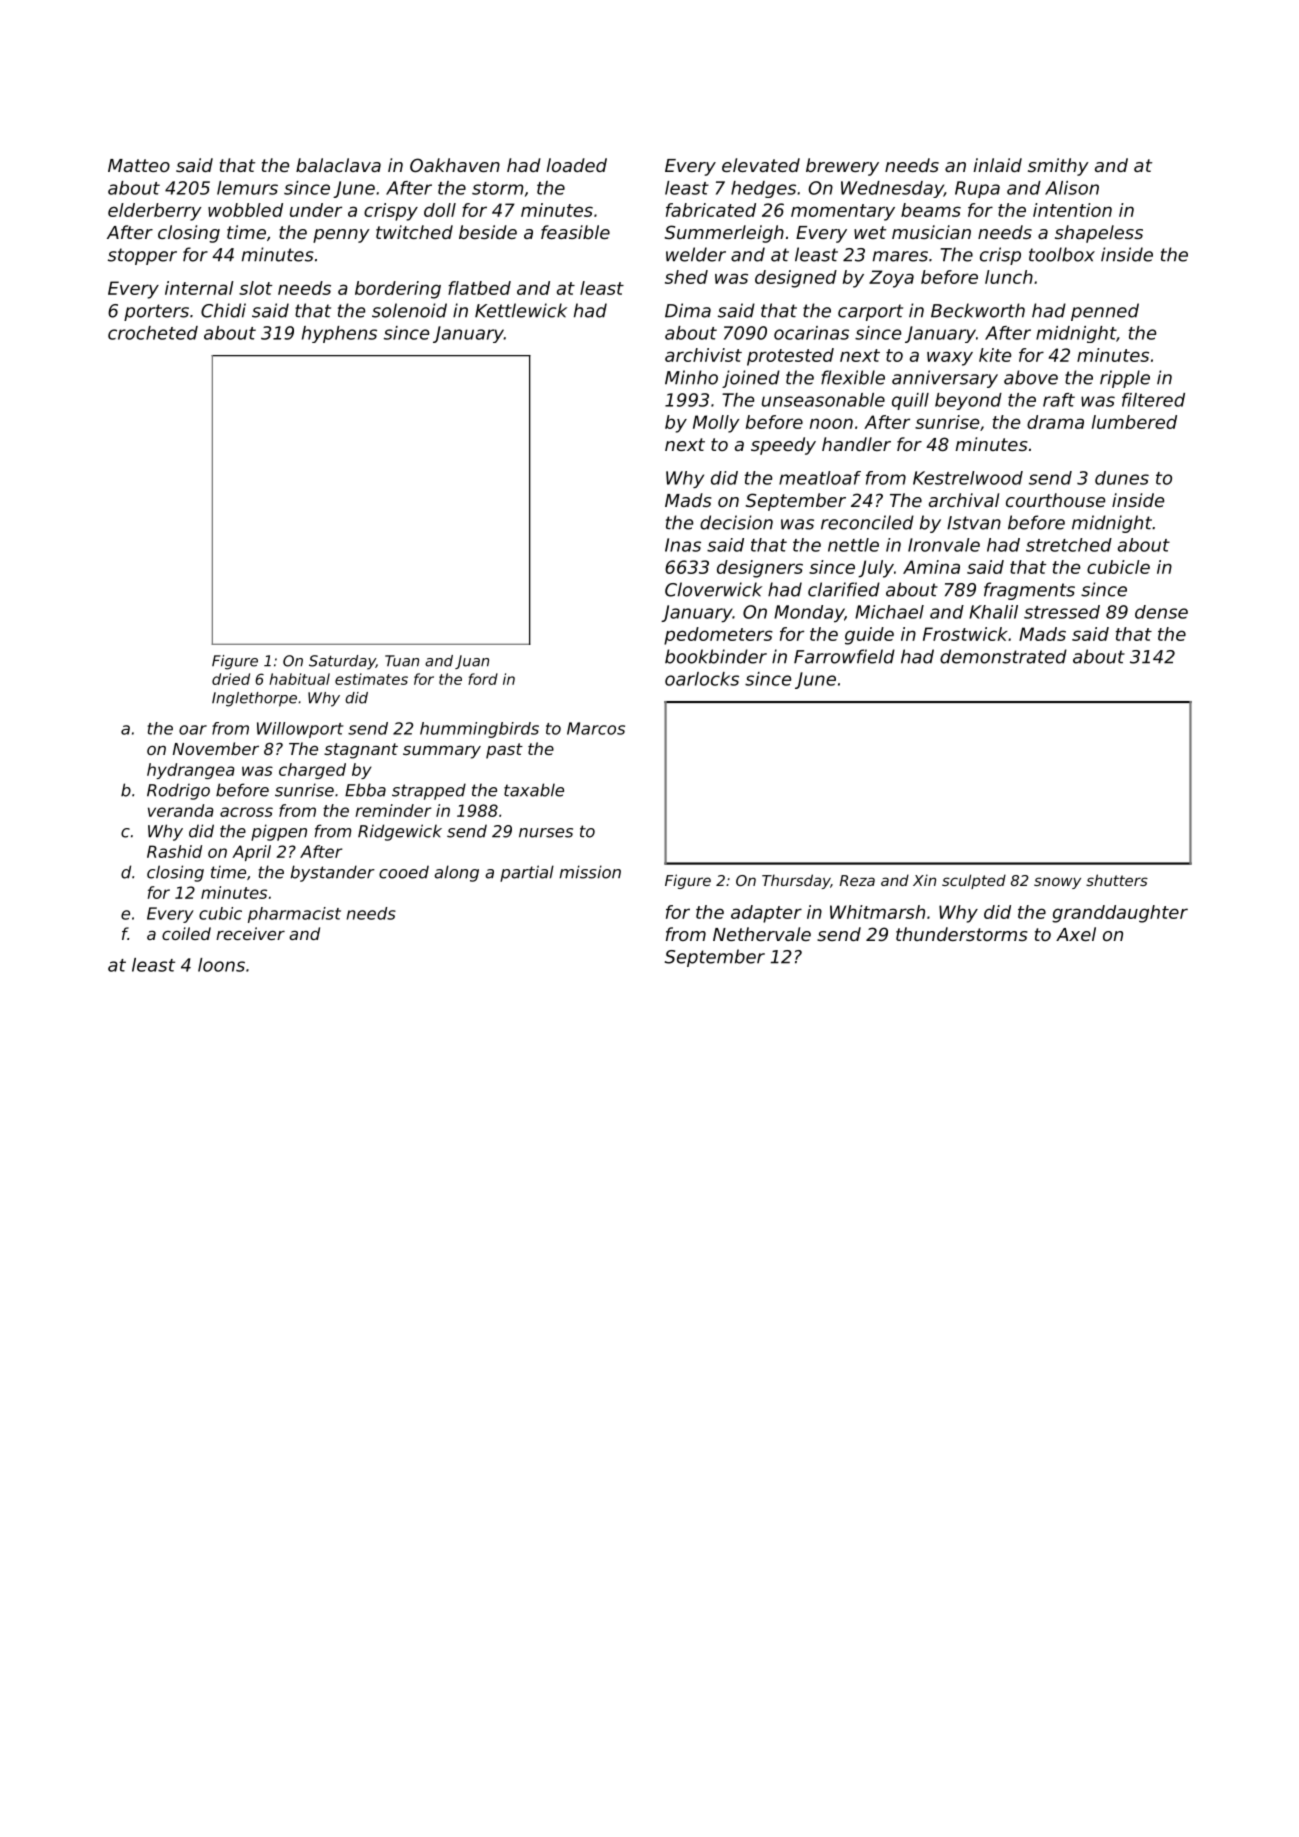  I want to click on Axel, so click(1076, 934).
